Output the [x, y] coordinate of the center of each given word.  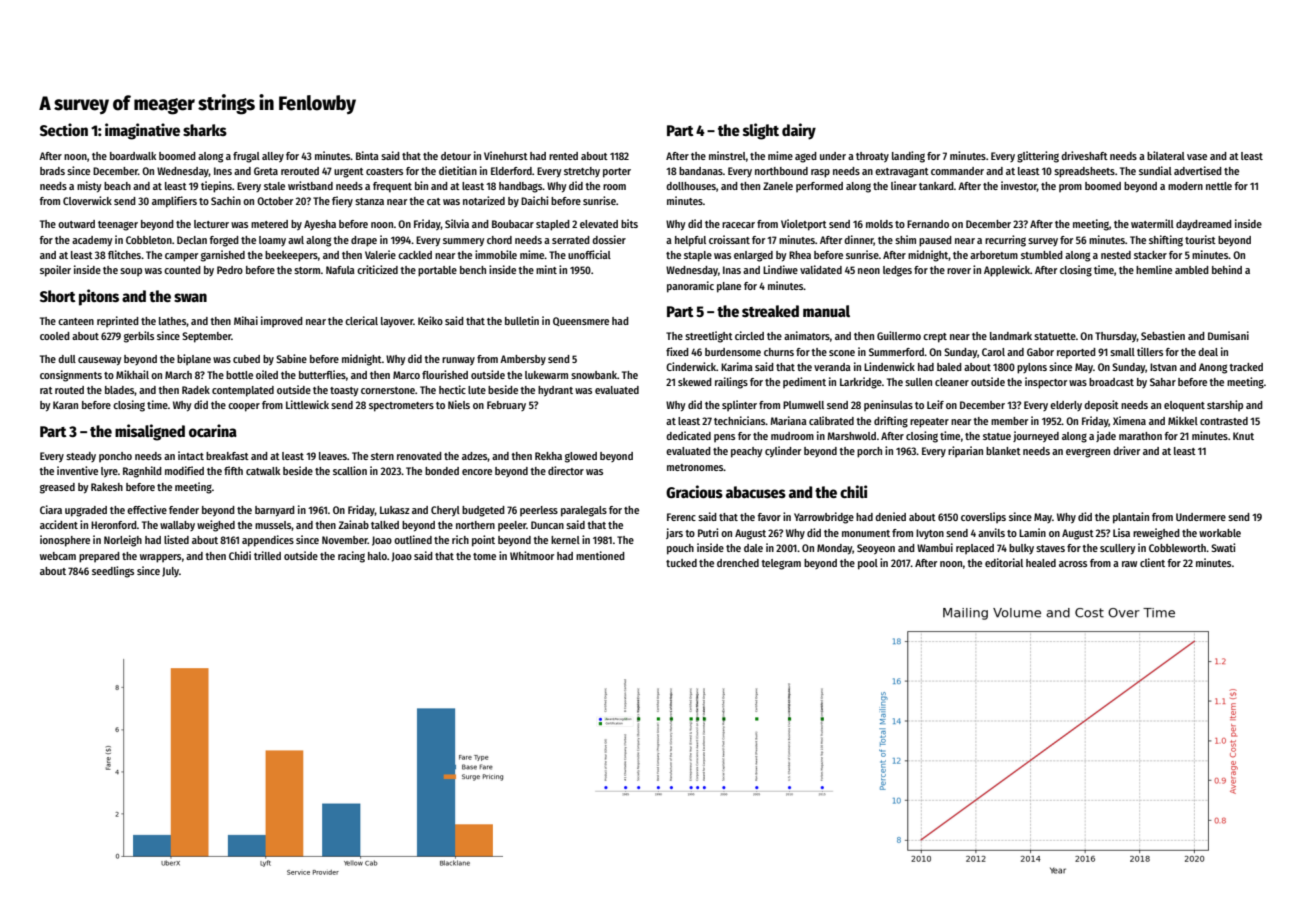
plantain [1131, 518]
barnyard [275, 511]
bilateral [1166, 155]
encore [477, 472]
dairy [799, 131]
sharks [205, 130]
